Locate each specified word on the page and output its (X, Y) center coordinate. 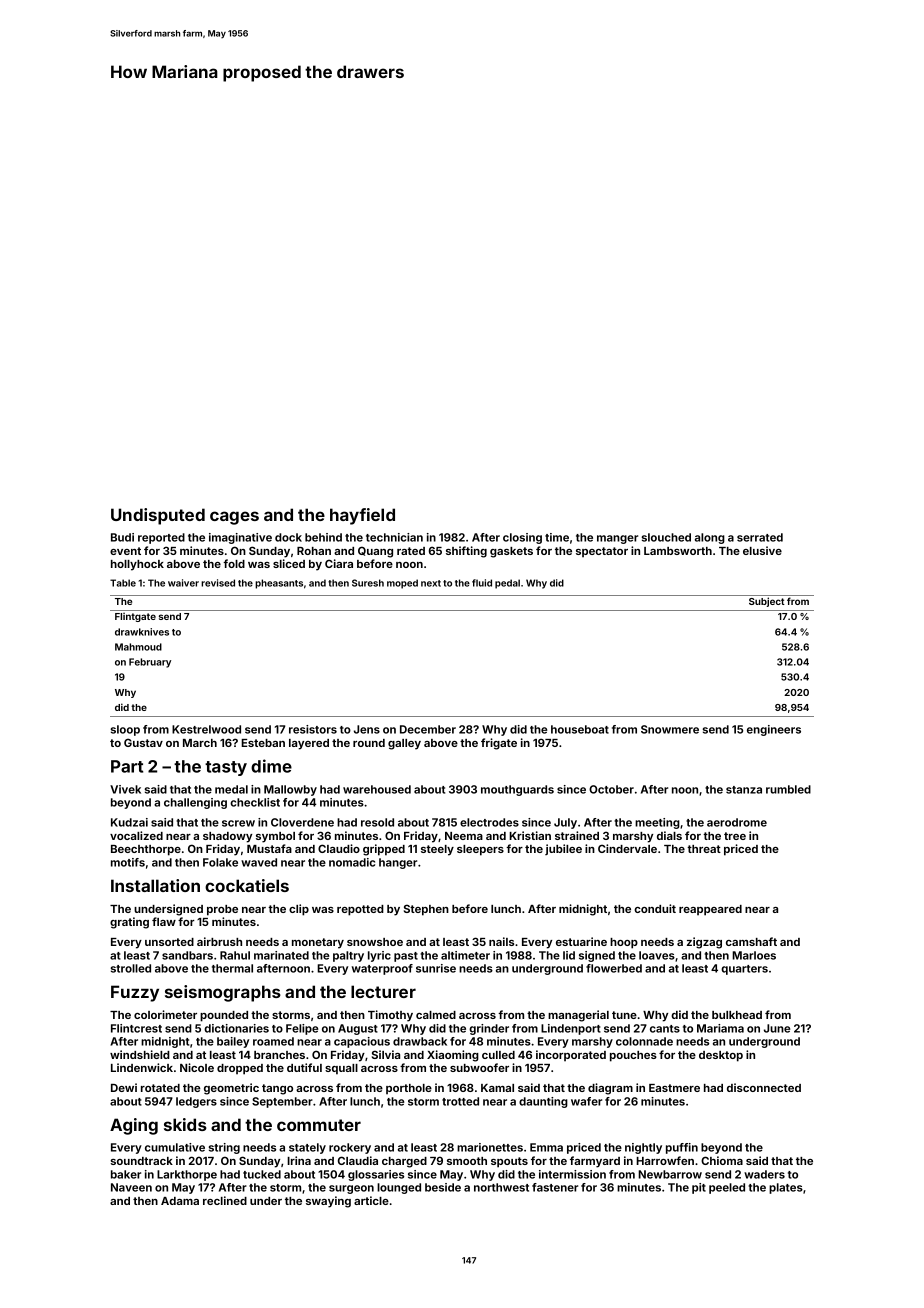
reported (161, 538)
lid (569, 955)
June (777, 1028)
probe (222, 910)
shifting (466, 552)
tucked (262, 1174)
